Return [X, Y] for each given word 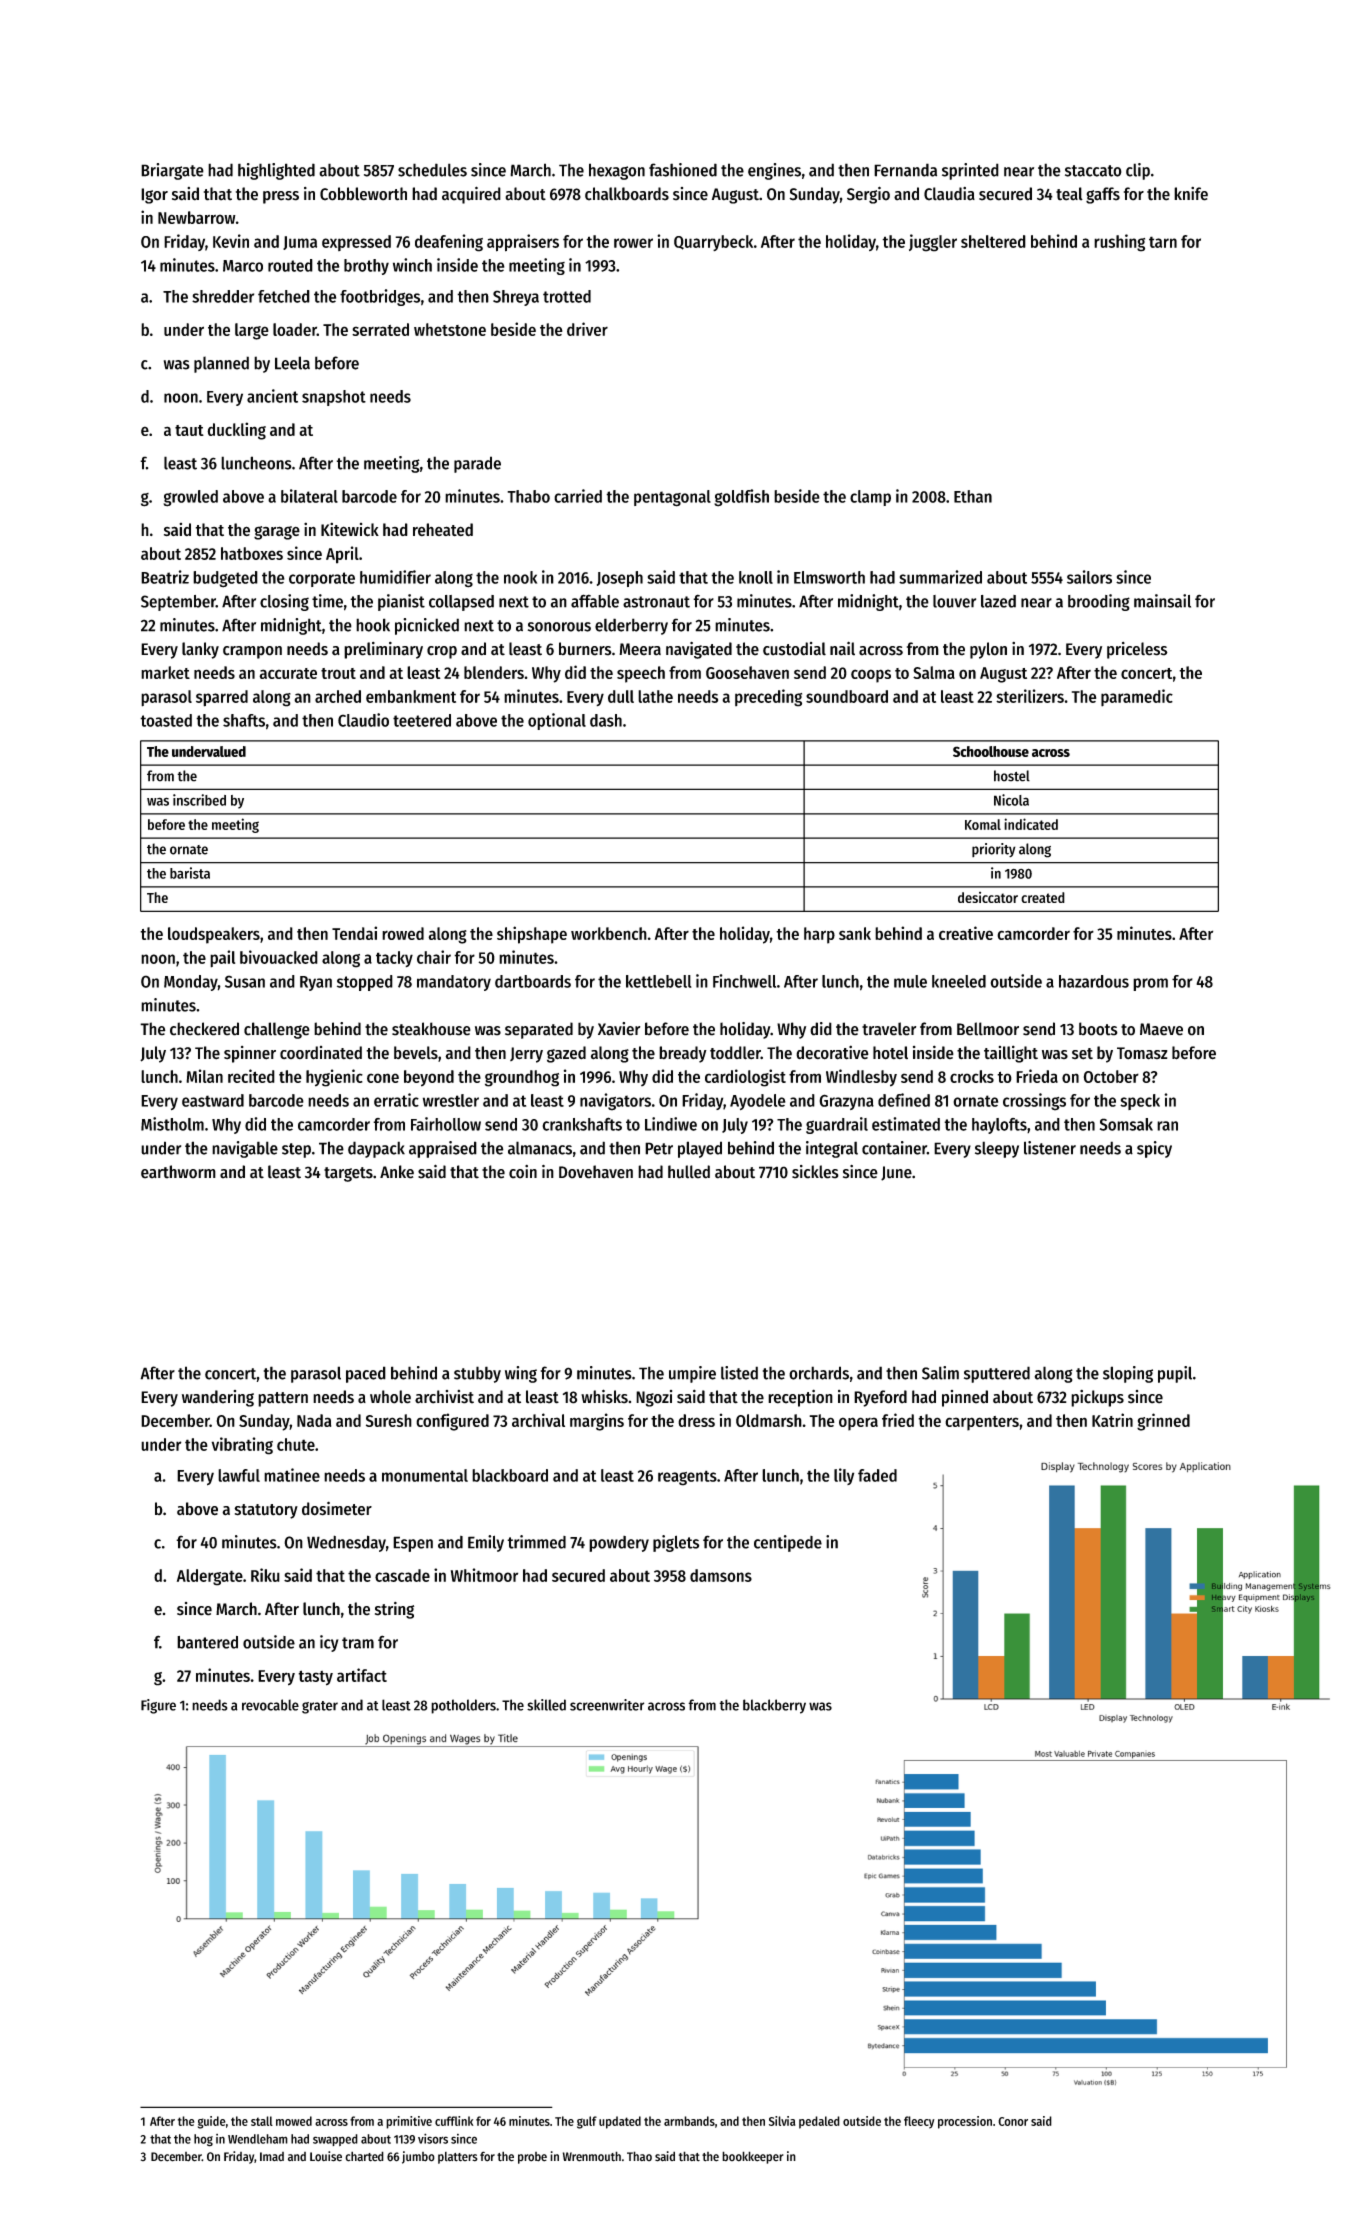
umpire [692, 1374]
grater [320, 1707]
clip [1138, 171]
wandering [218, 1398]
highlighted [276, 171]
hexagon [617, 171]
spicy [1154, 1149]
